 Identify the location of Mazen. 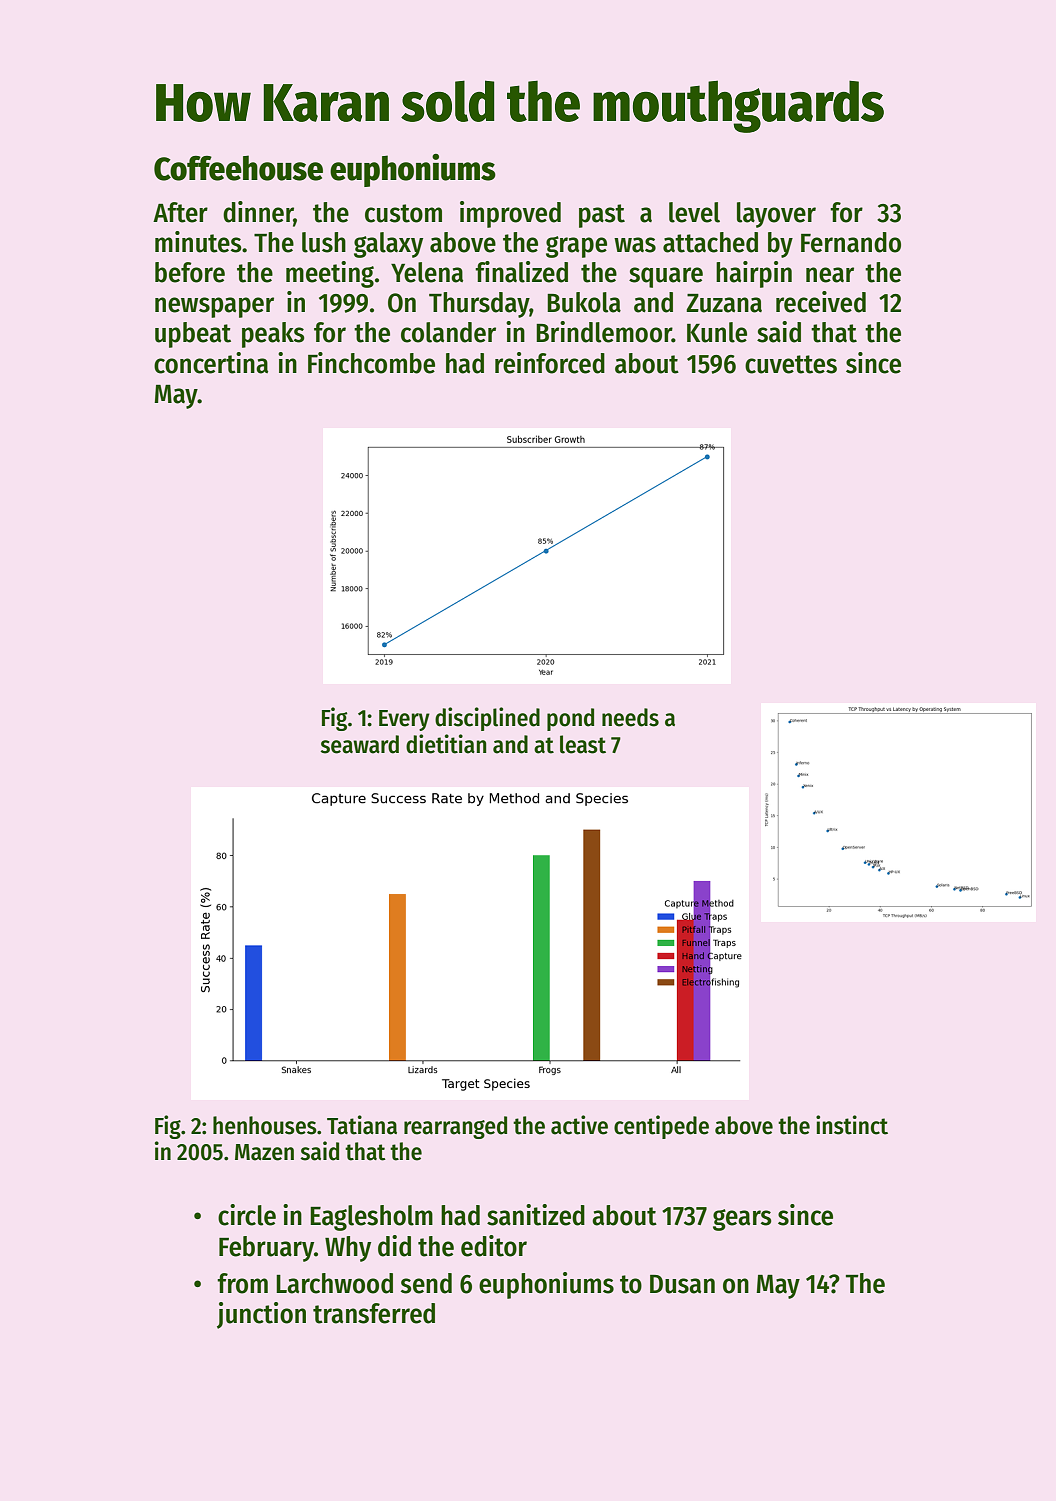
(264, 1152).
